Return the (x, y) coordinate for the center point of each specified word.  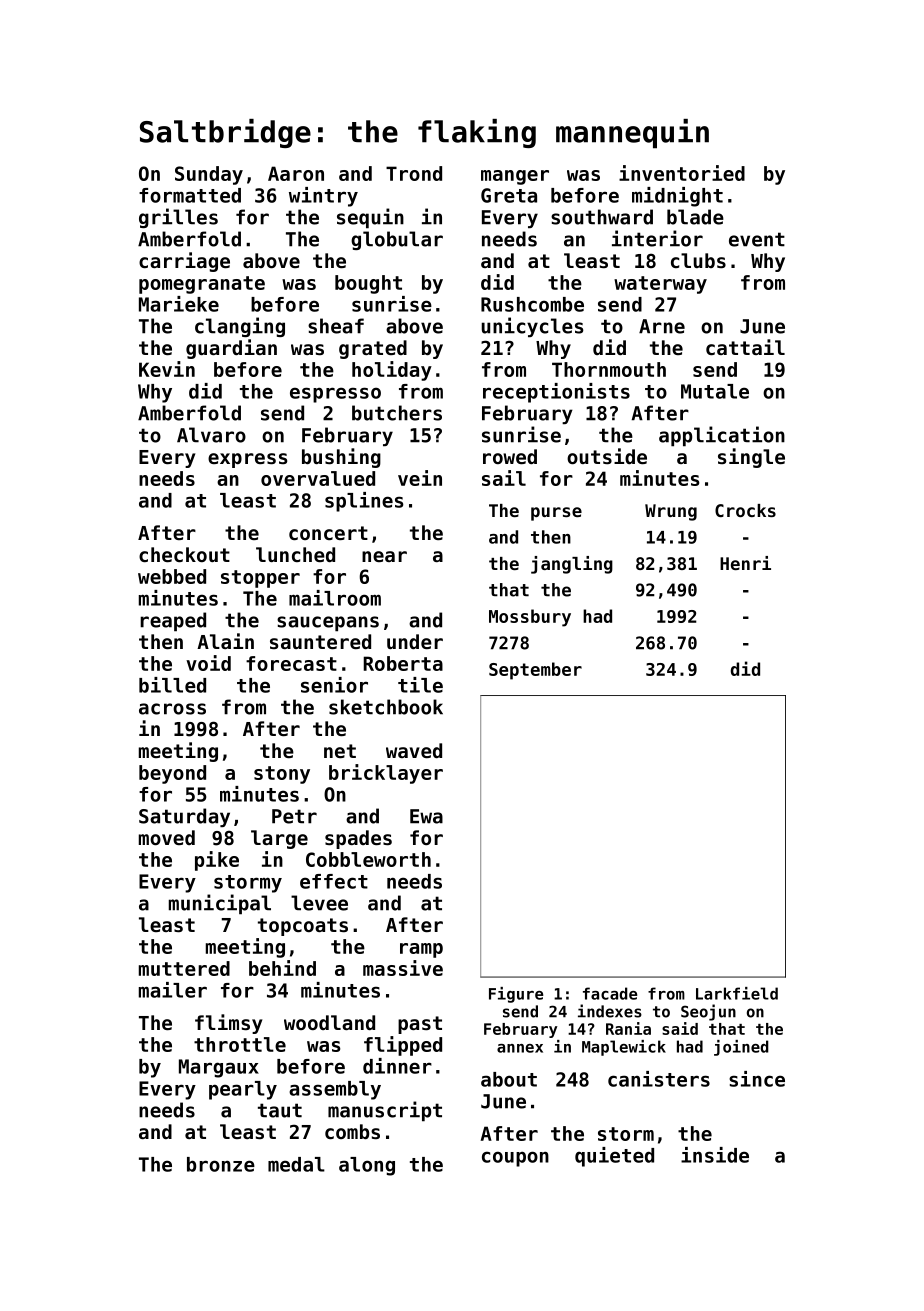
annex (520, 1048)
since (757, 1079)
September (535, 671)
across (172, 709)
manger (515, 177)
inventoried (682, 173)
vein (420, 478)
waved (414, 750)
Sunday (209, 175)
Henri (745, 563)
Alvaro (211, 435)
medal (296, 1164)
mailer (173, 990)
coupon (515, 1159)
